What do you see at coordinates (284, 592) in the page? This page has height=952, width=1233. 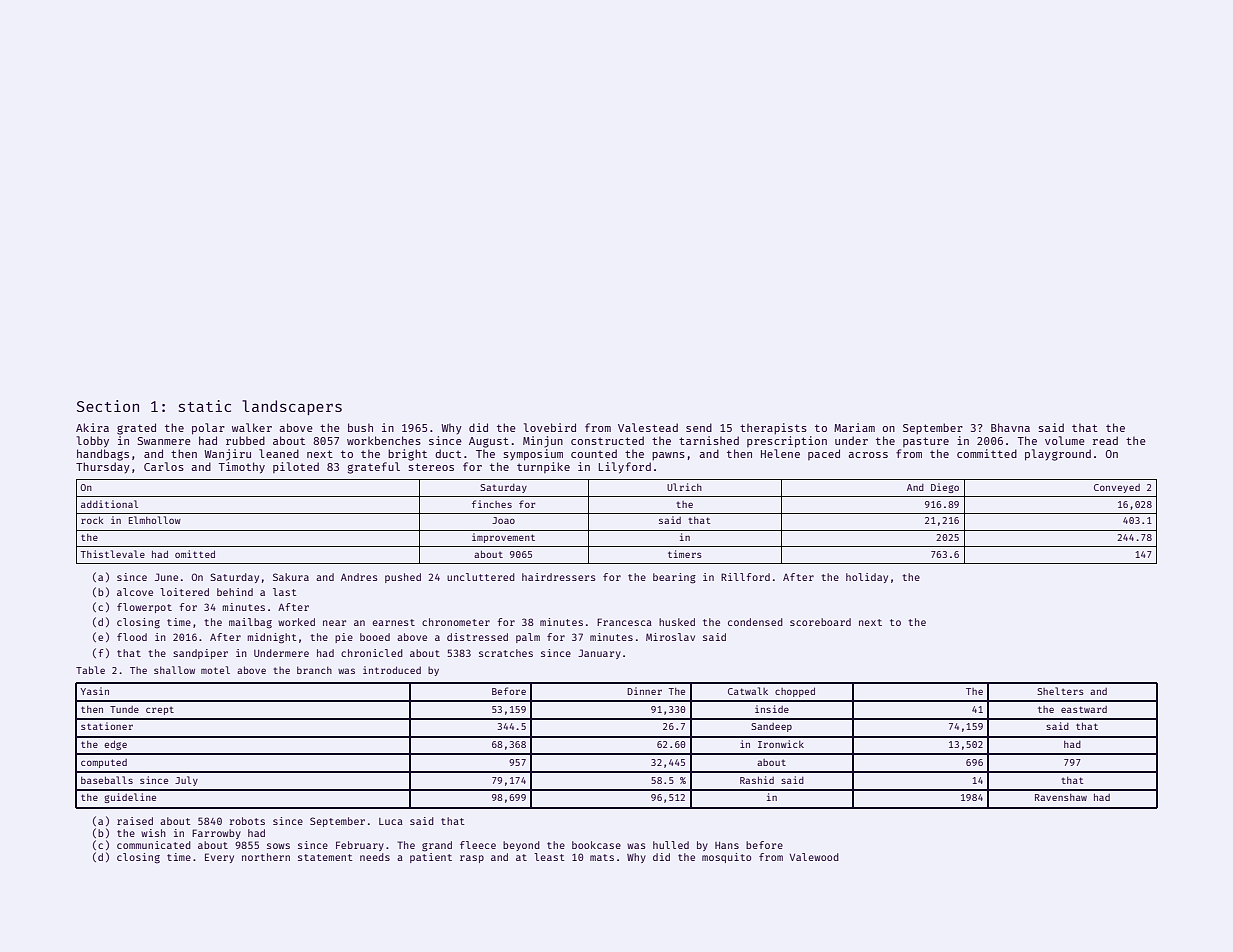 I see `last` at bounding box center [284, 592].
